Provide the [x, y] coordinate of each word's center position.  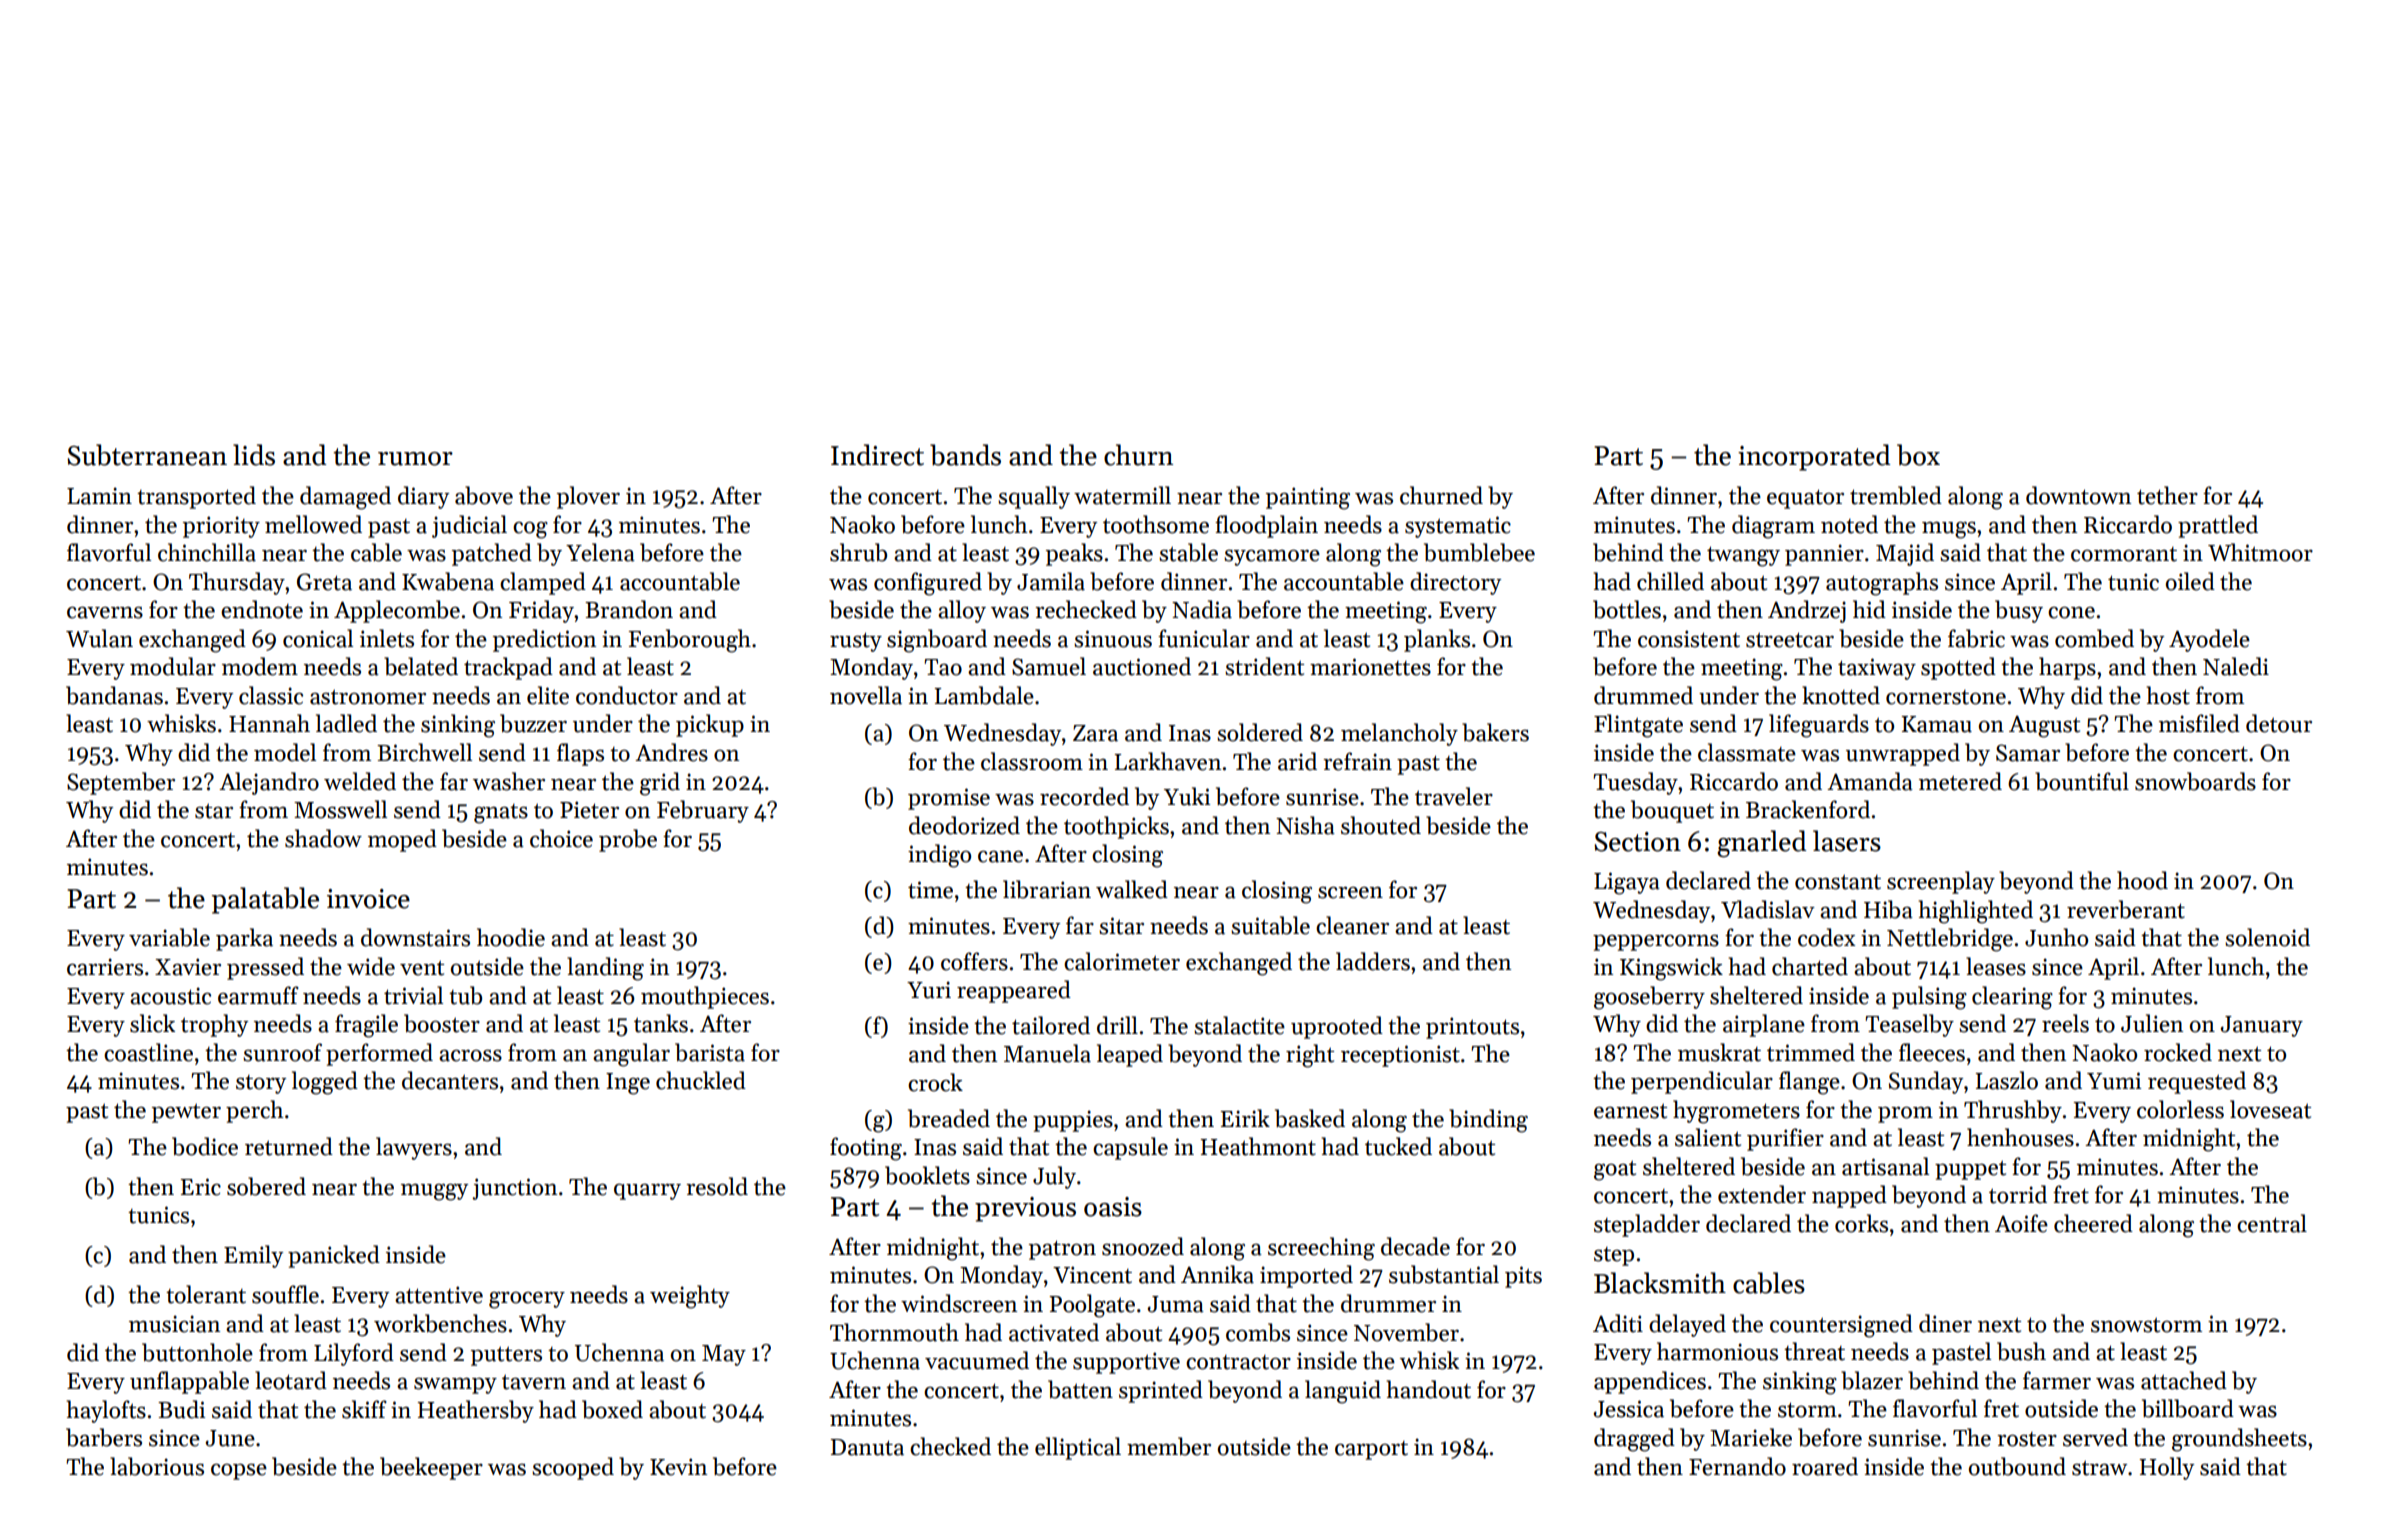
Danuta [867, 1447]
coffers [974, 961]
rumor [415, 459]
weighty [690, 1297]
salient [1708, 1137]
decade [1415, 1246]
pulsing [1929, 998]
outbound [2017, 1466]
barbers [104, 1437]
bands [965, 455]
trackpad [508, 668]
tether [2167, 495]
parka [244, 939]
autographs [1882, 584]
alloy [962, 611]
